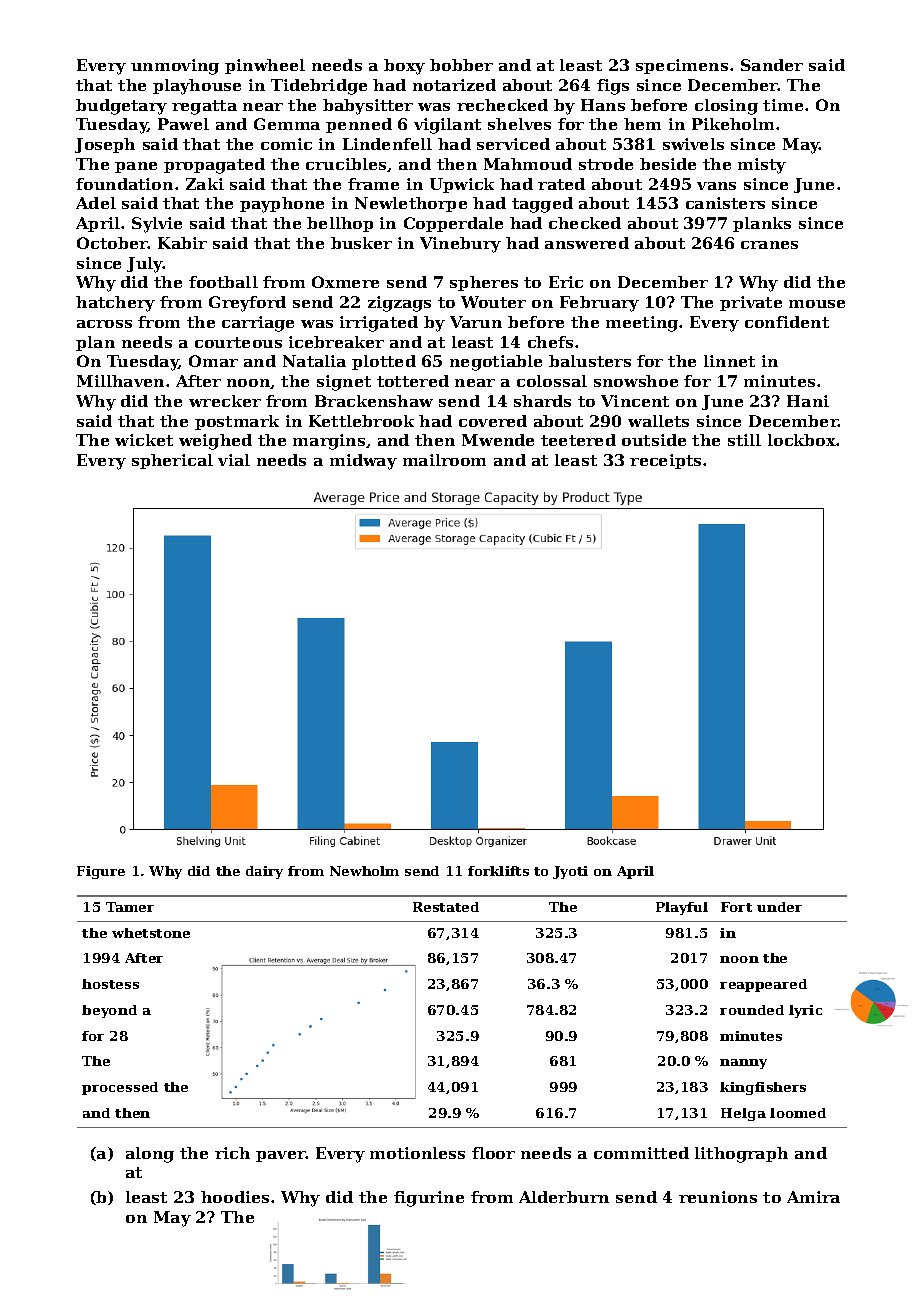  I want to click on still, so click(744, 440).
